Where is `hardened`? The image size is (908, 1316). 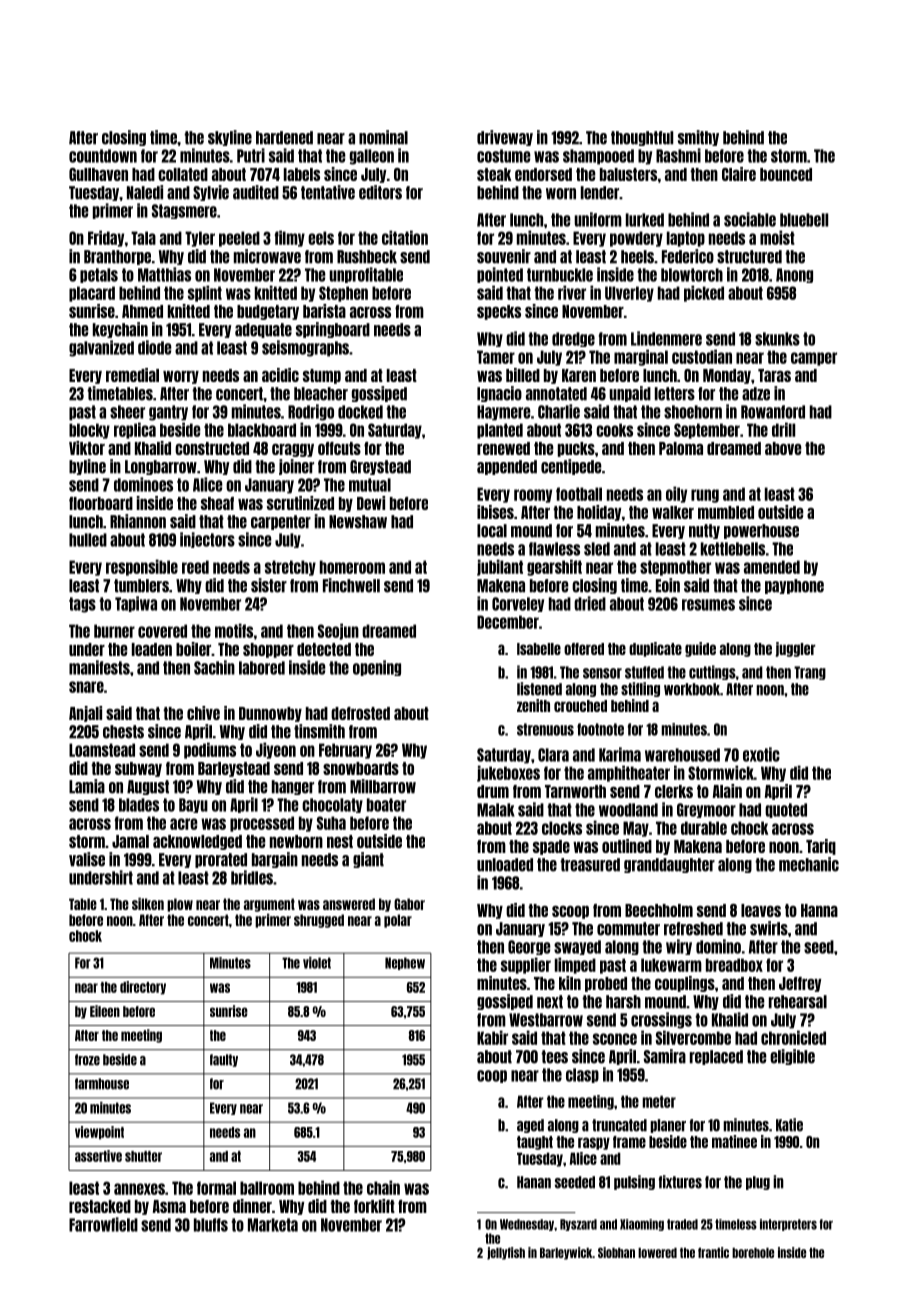
hardened is located at coordinates (284, 138).
